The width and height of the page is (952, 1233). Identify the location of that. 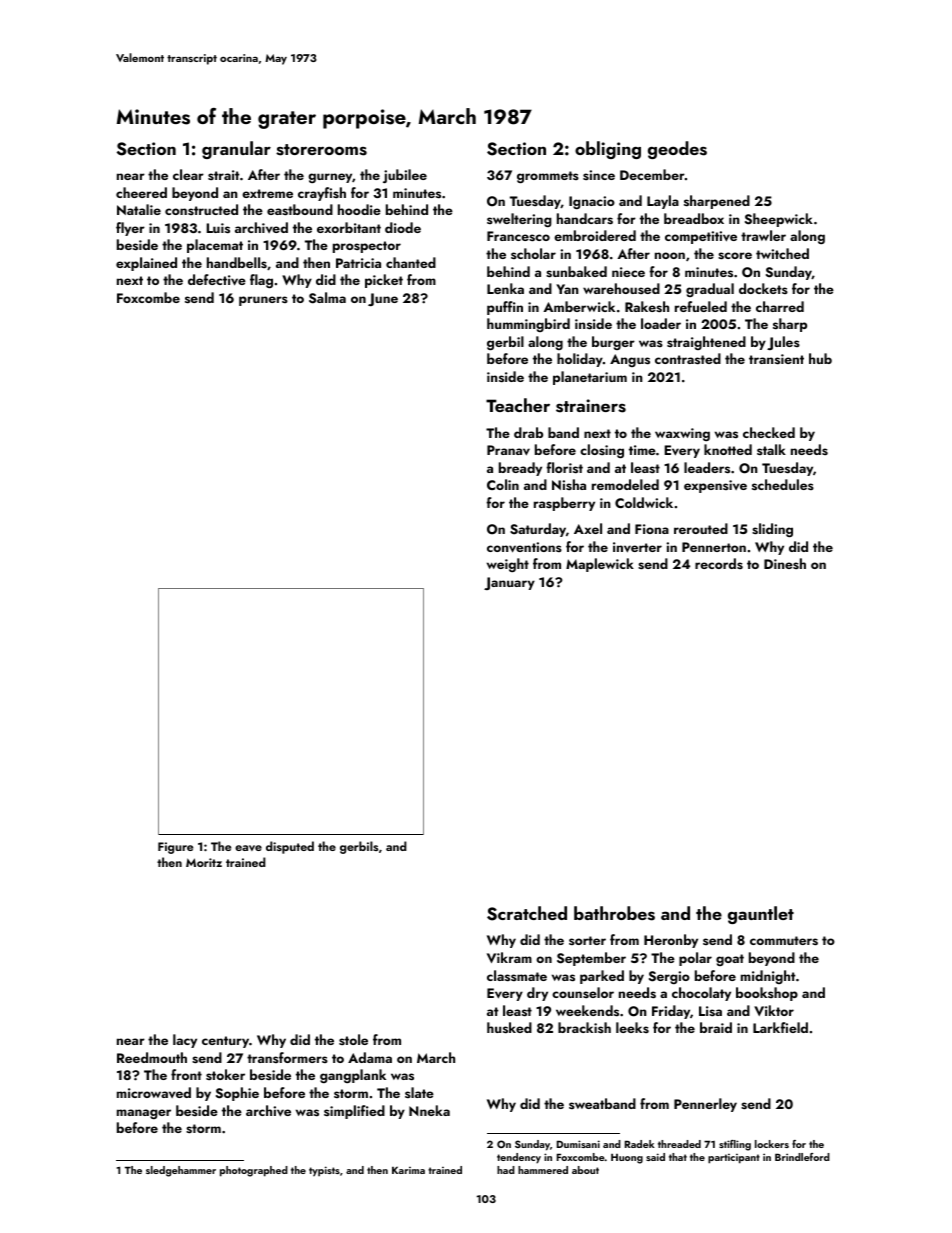
(678, 1157).
